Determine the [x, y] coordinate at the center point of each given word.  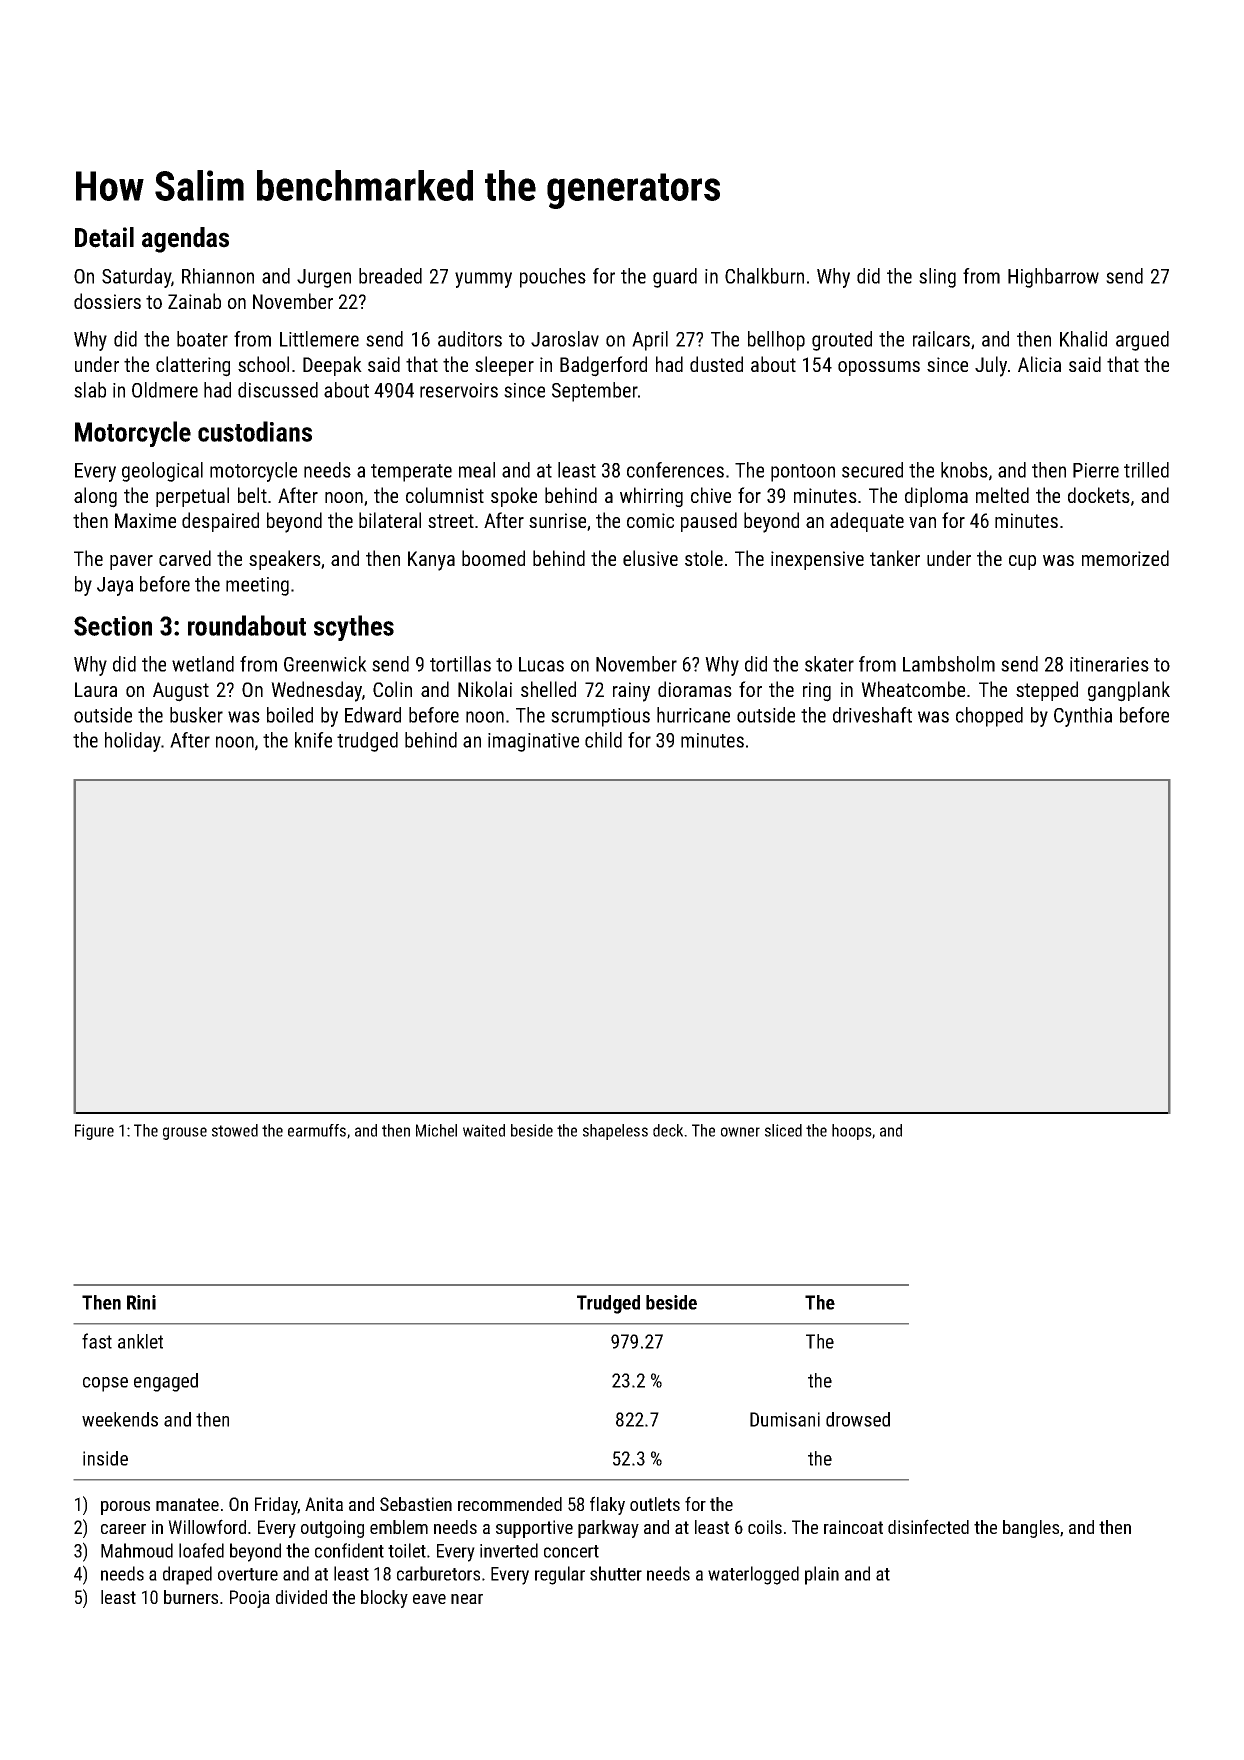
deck [668, 1130]
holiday [133, 742]
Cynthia [1083, 717]
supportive [534, 1529]
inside [105, 1458]
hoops [852, 1132]
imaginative [533, 742]
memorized [1125, 558]
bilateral [390, 520]
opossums [879, 368]
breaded [390, 276]
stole [704, 558]
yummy [483, 280]
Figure [94, 1132]
